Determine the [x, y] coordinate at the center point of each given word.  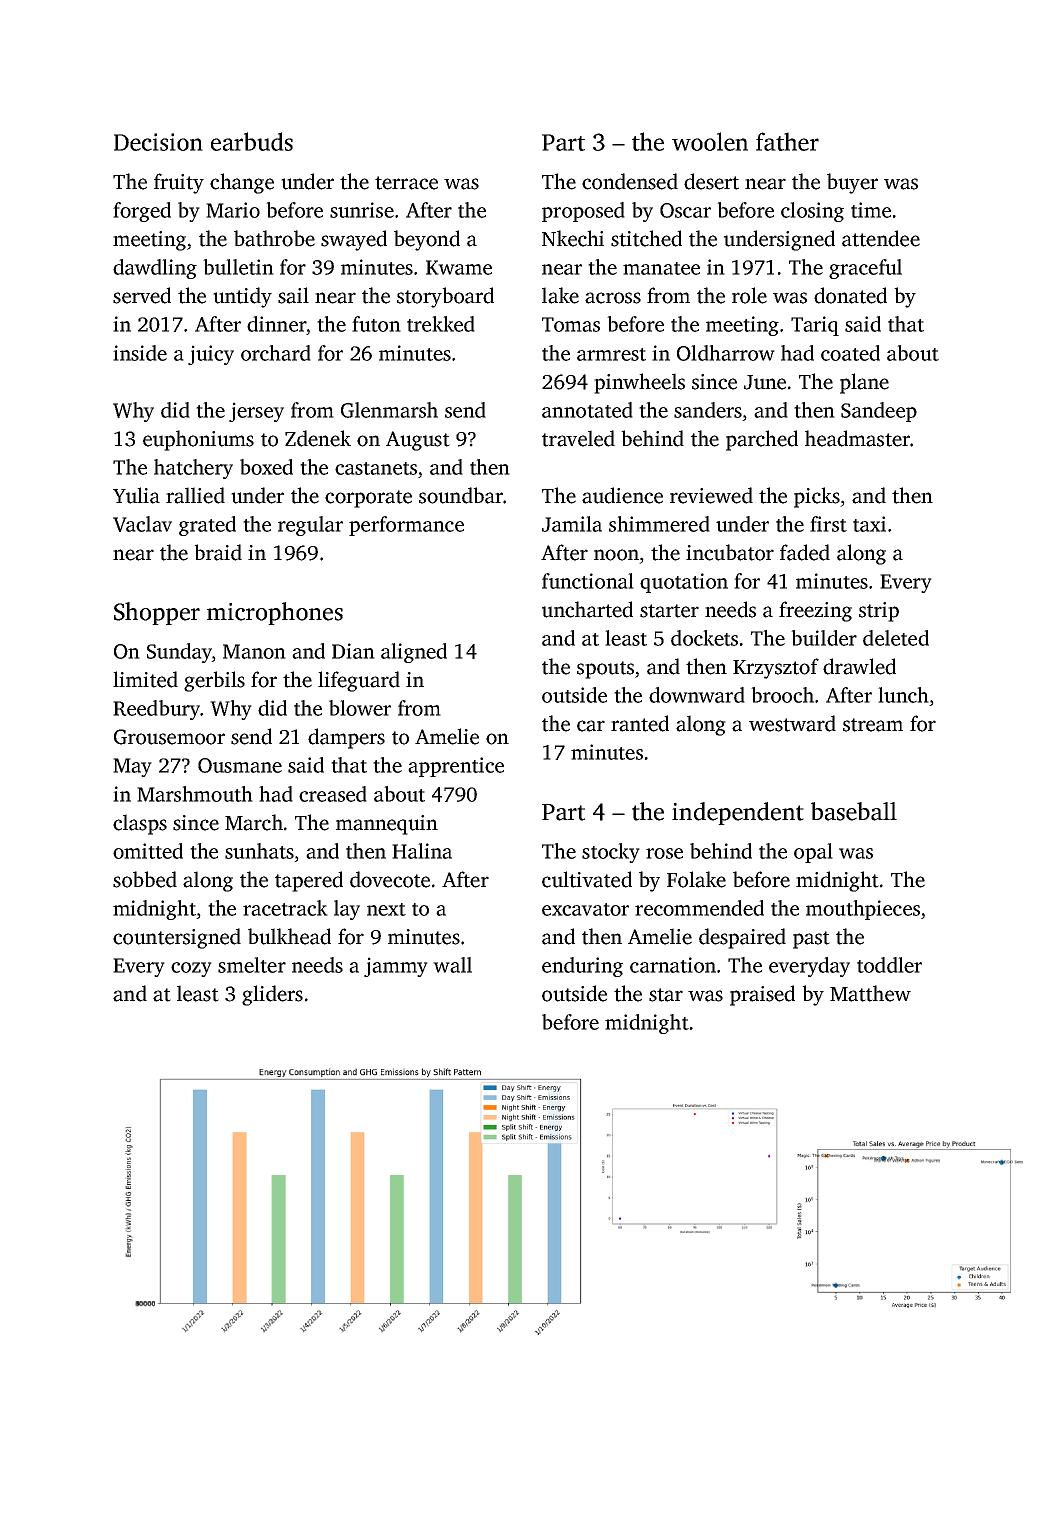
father [787, 141]
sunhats [259, 851]
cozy [191, 969]
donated [850, 295]
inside [140, 353]
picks [817, 497]
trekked [441, 324]
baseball [854, 811]
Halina [422, 851]
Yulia [136, 495]
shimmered [659, 524]
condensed [630, 181]
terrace [406, 183]
